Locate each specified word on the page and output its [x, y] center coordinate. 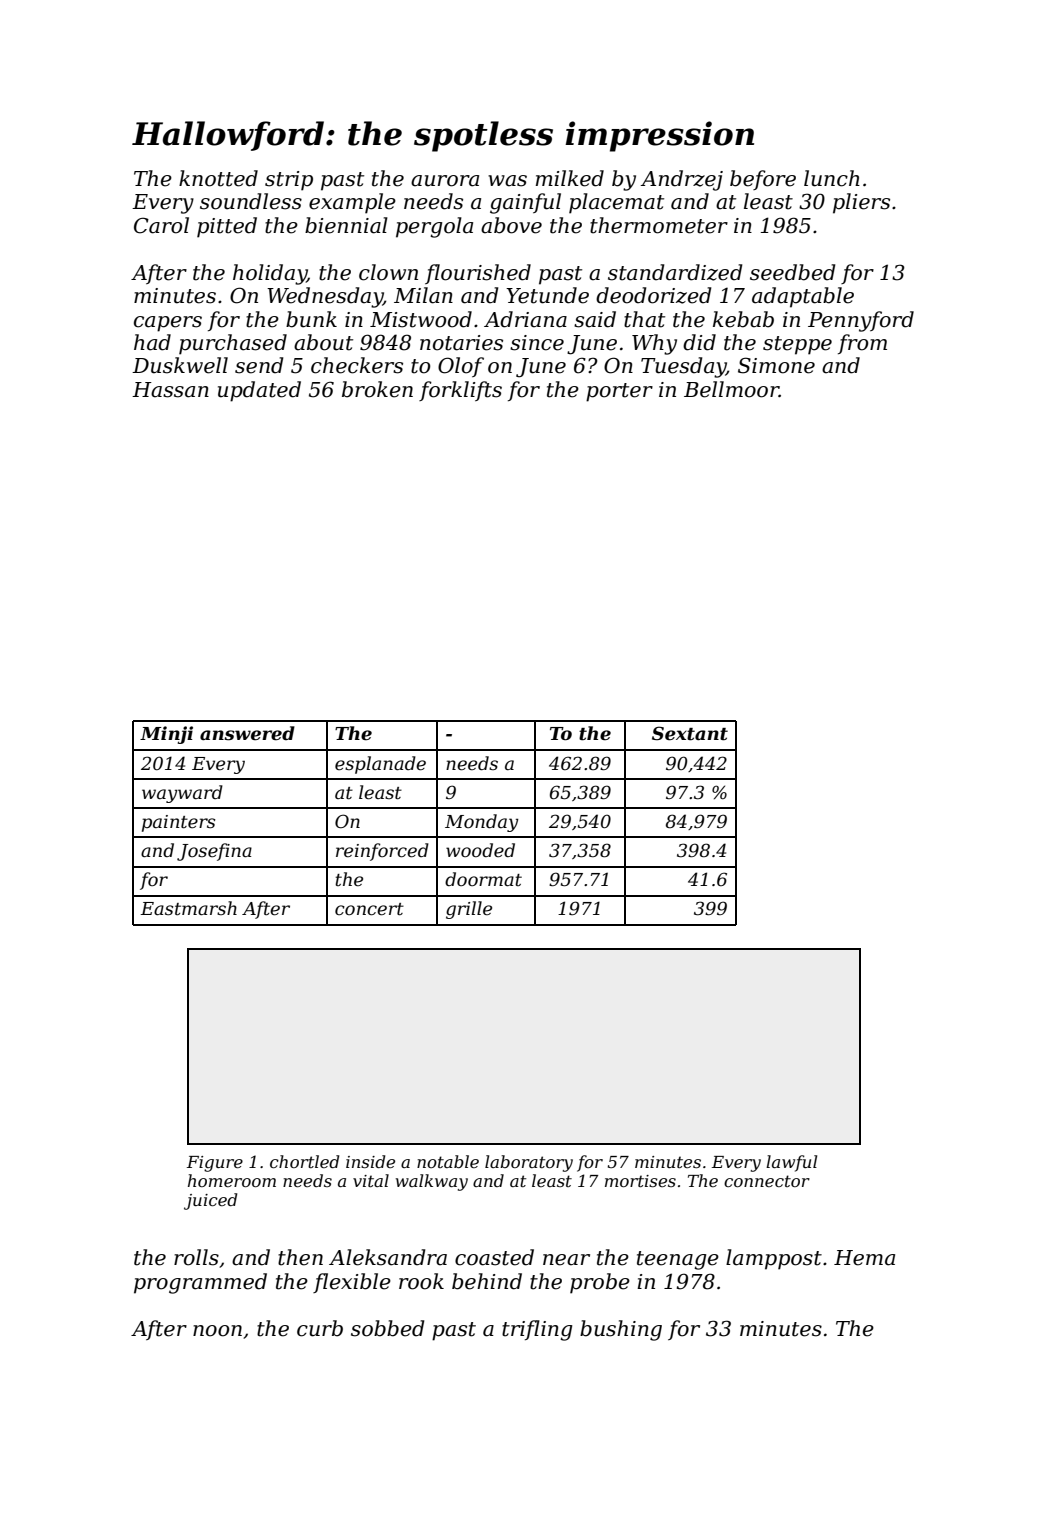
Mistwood [421, 319]
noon [217, 1331]
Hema [864, 1258]
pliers [861, 203]
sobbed [387, 1328]
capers [168, 324]
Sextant [690, 733]
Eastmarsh [188, 908]
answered [247, 733]
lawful [791, 1163]
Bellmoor [731, 389]
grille [469, 910]
